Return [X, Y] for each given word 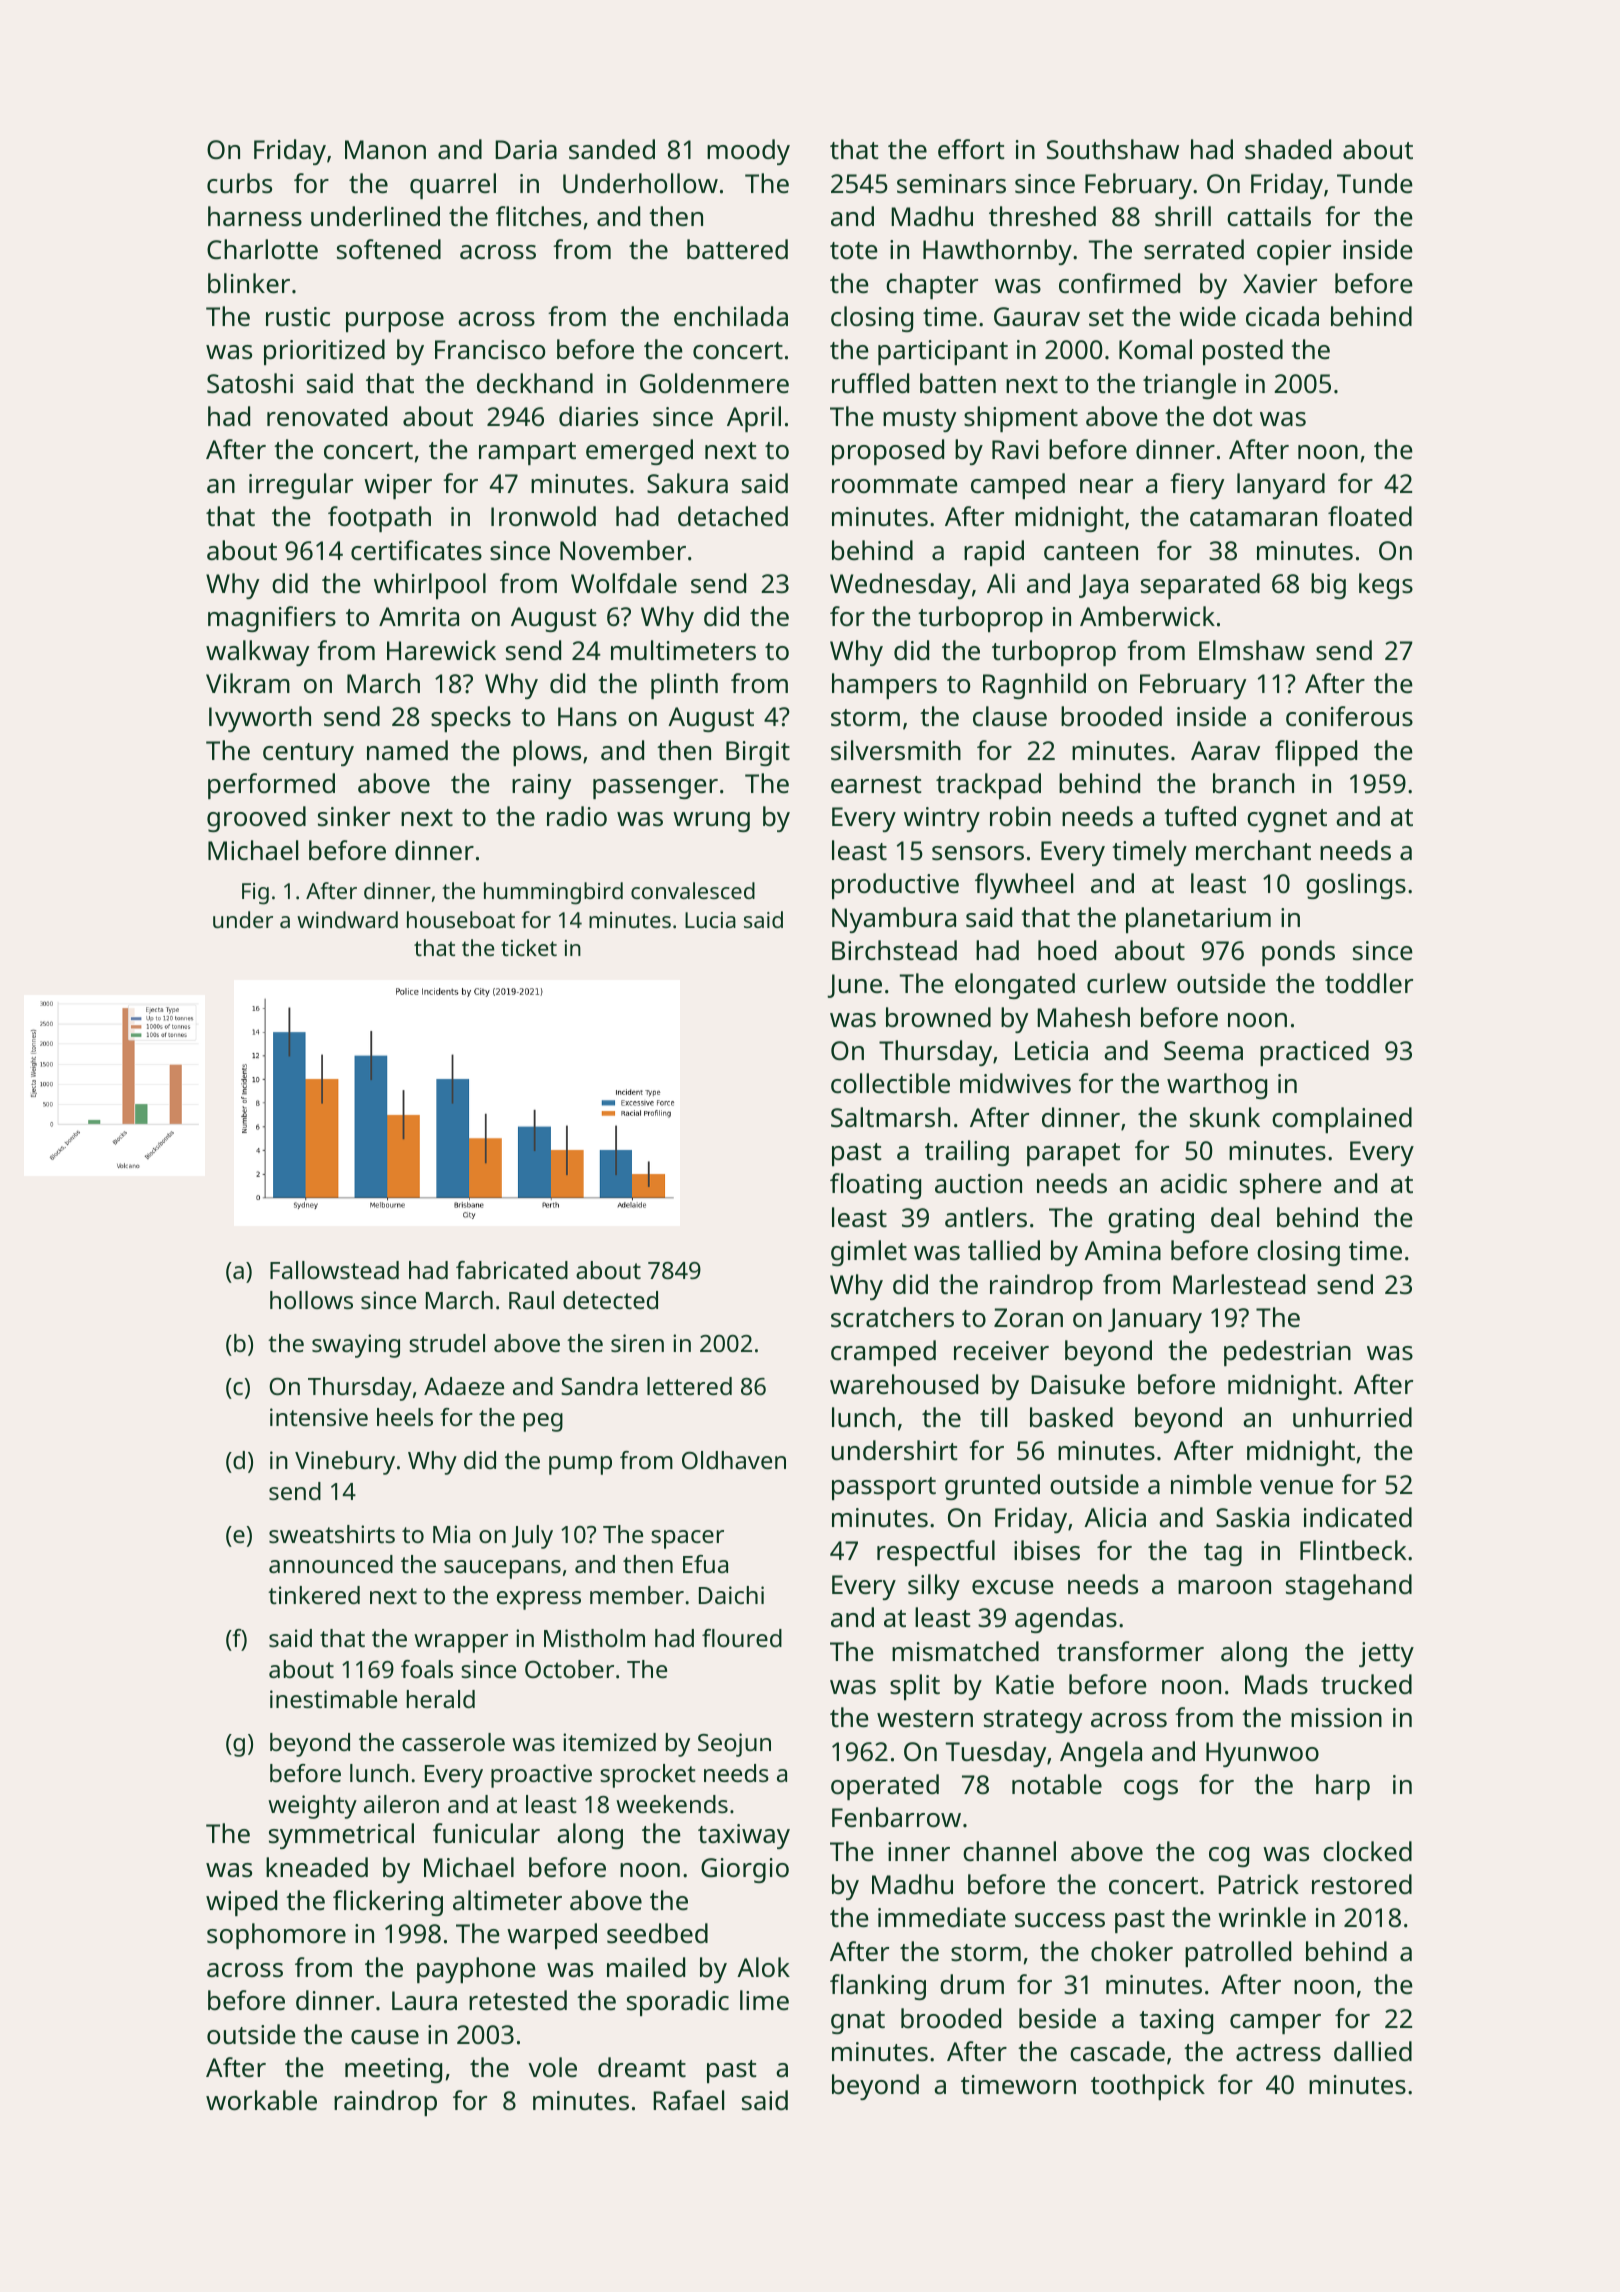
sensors [978, 853]
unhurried [1352, 1417]
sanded [612, 149]
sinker [354, 816]
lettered [689, 1386]
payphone [476, 1970]
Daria [526, 149]
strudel [447, 1343]
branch [1253, 783]
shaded [1288, 149]
